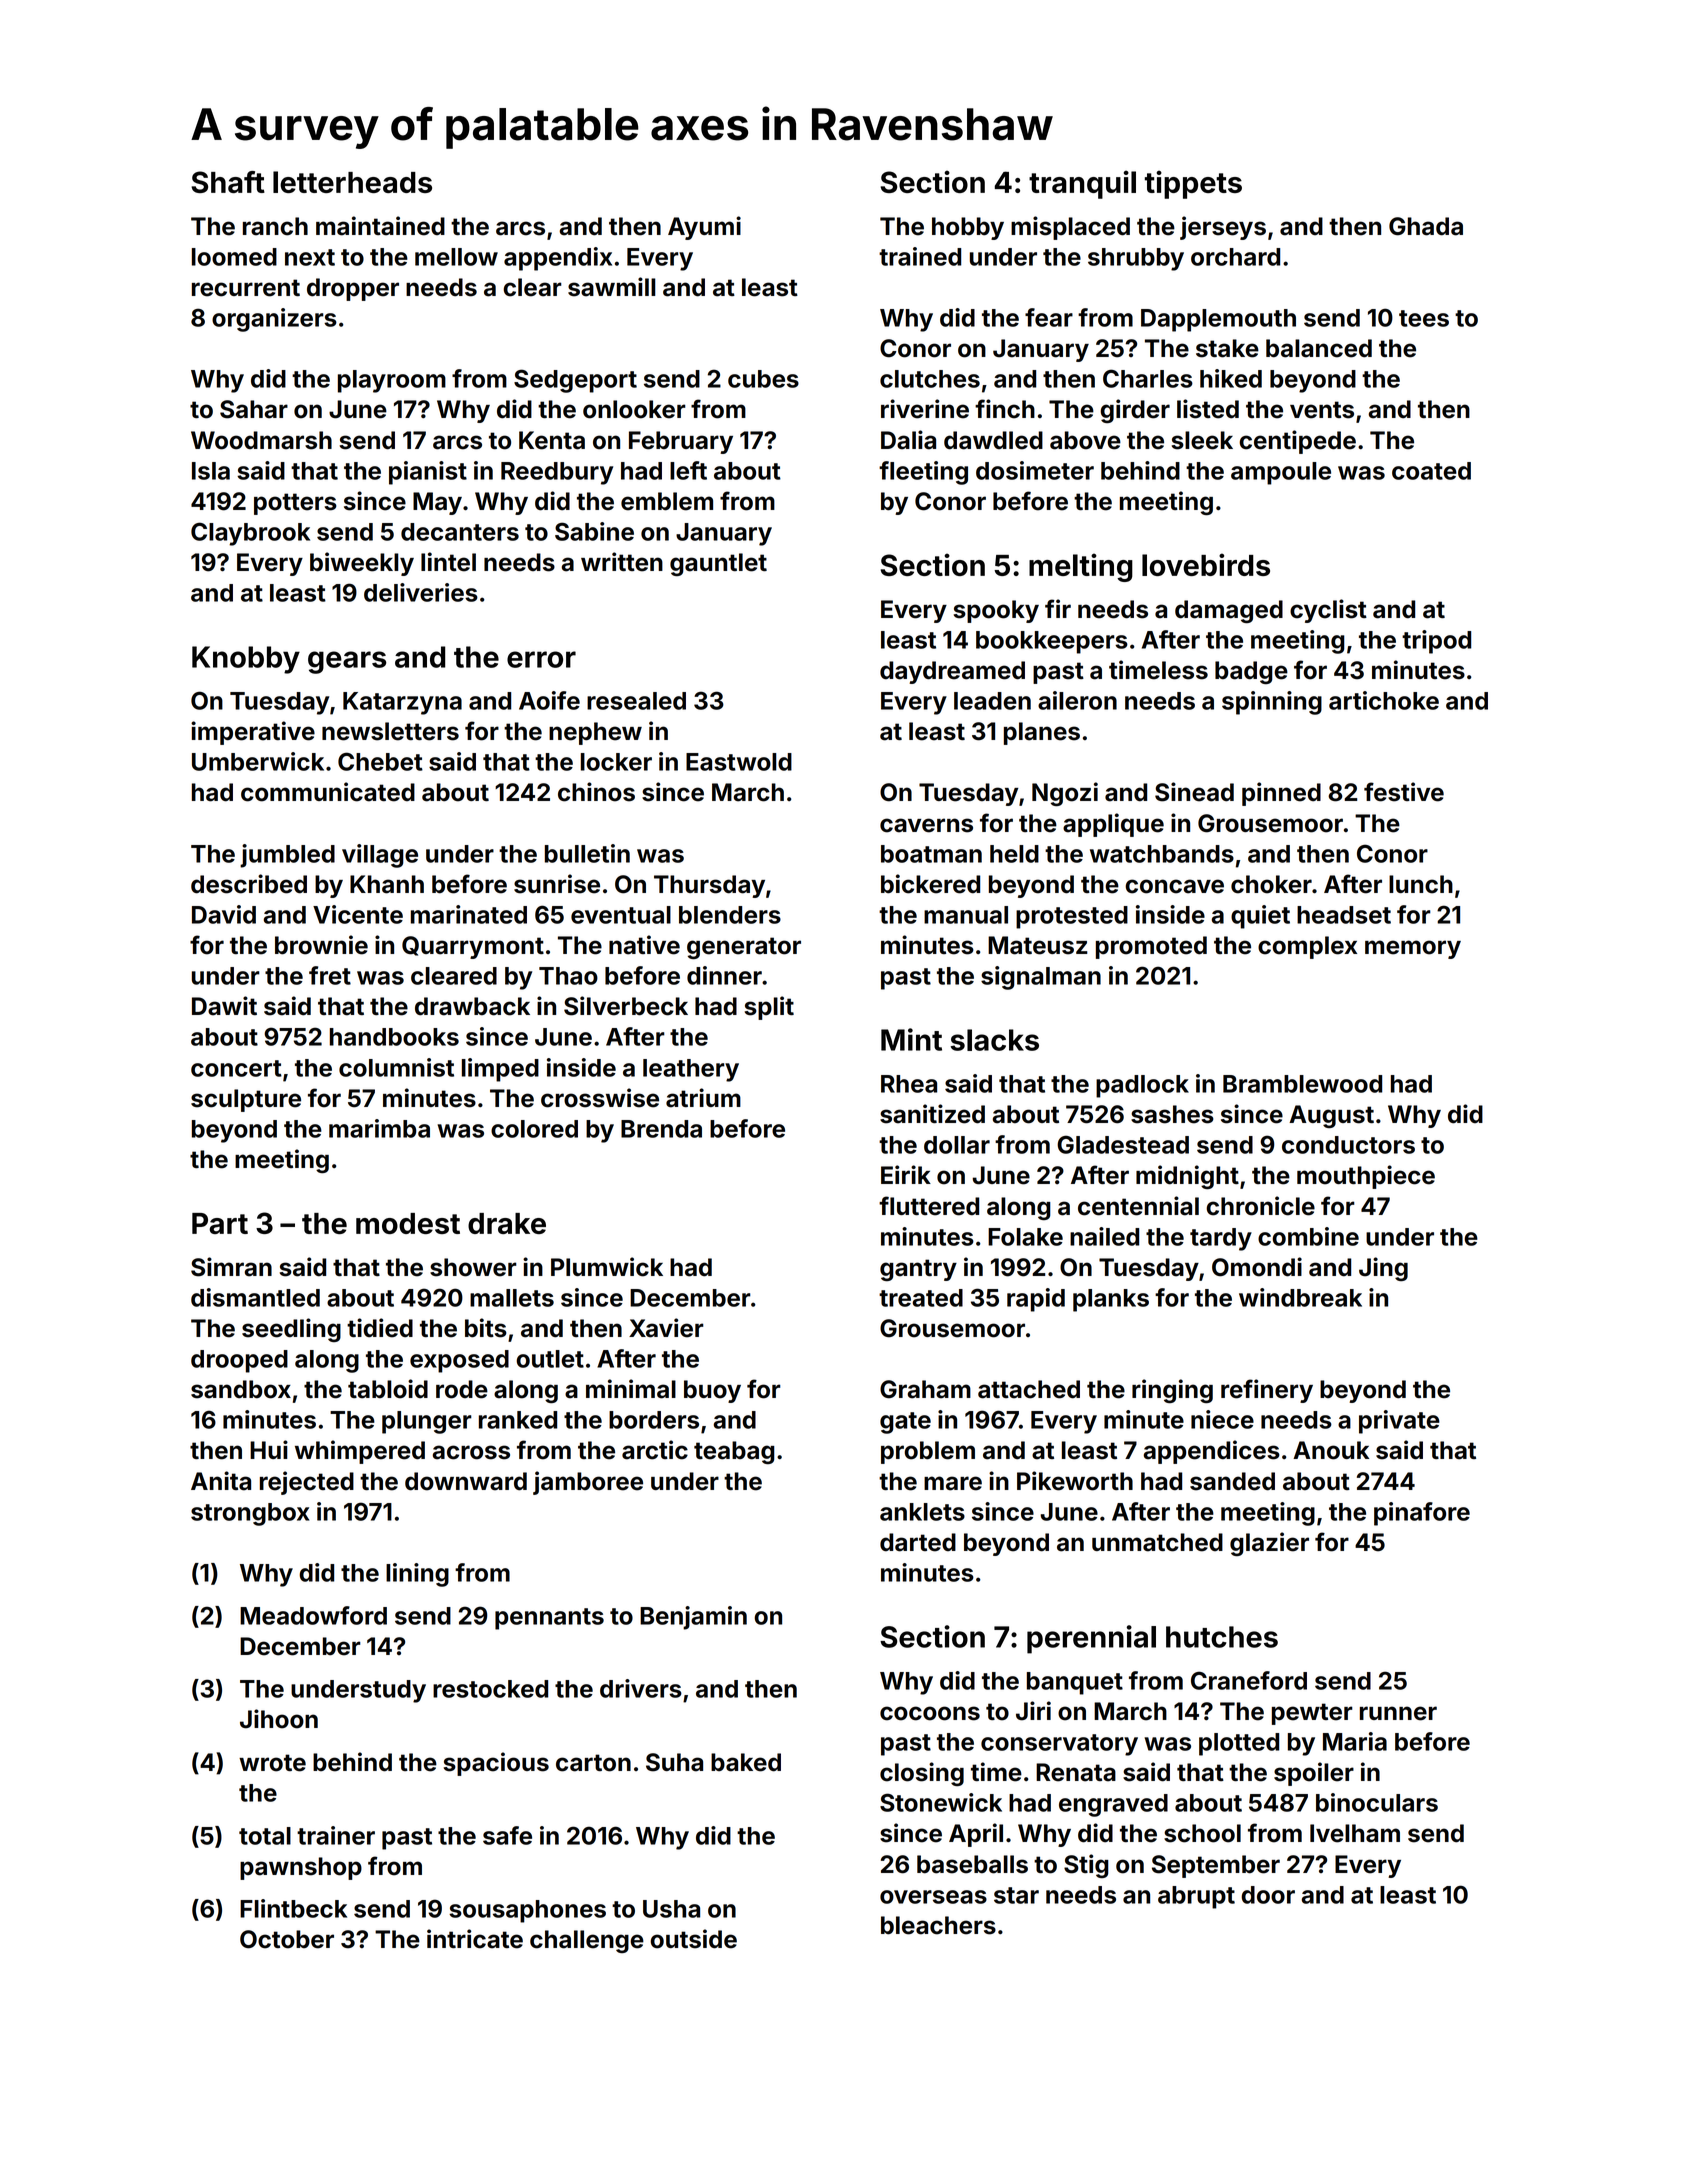 This page has height=2178, width=1683. What do you see at coordinates (1344, 915) in the page?
I see `headset` at bounding box center [1344, 915].
